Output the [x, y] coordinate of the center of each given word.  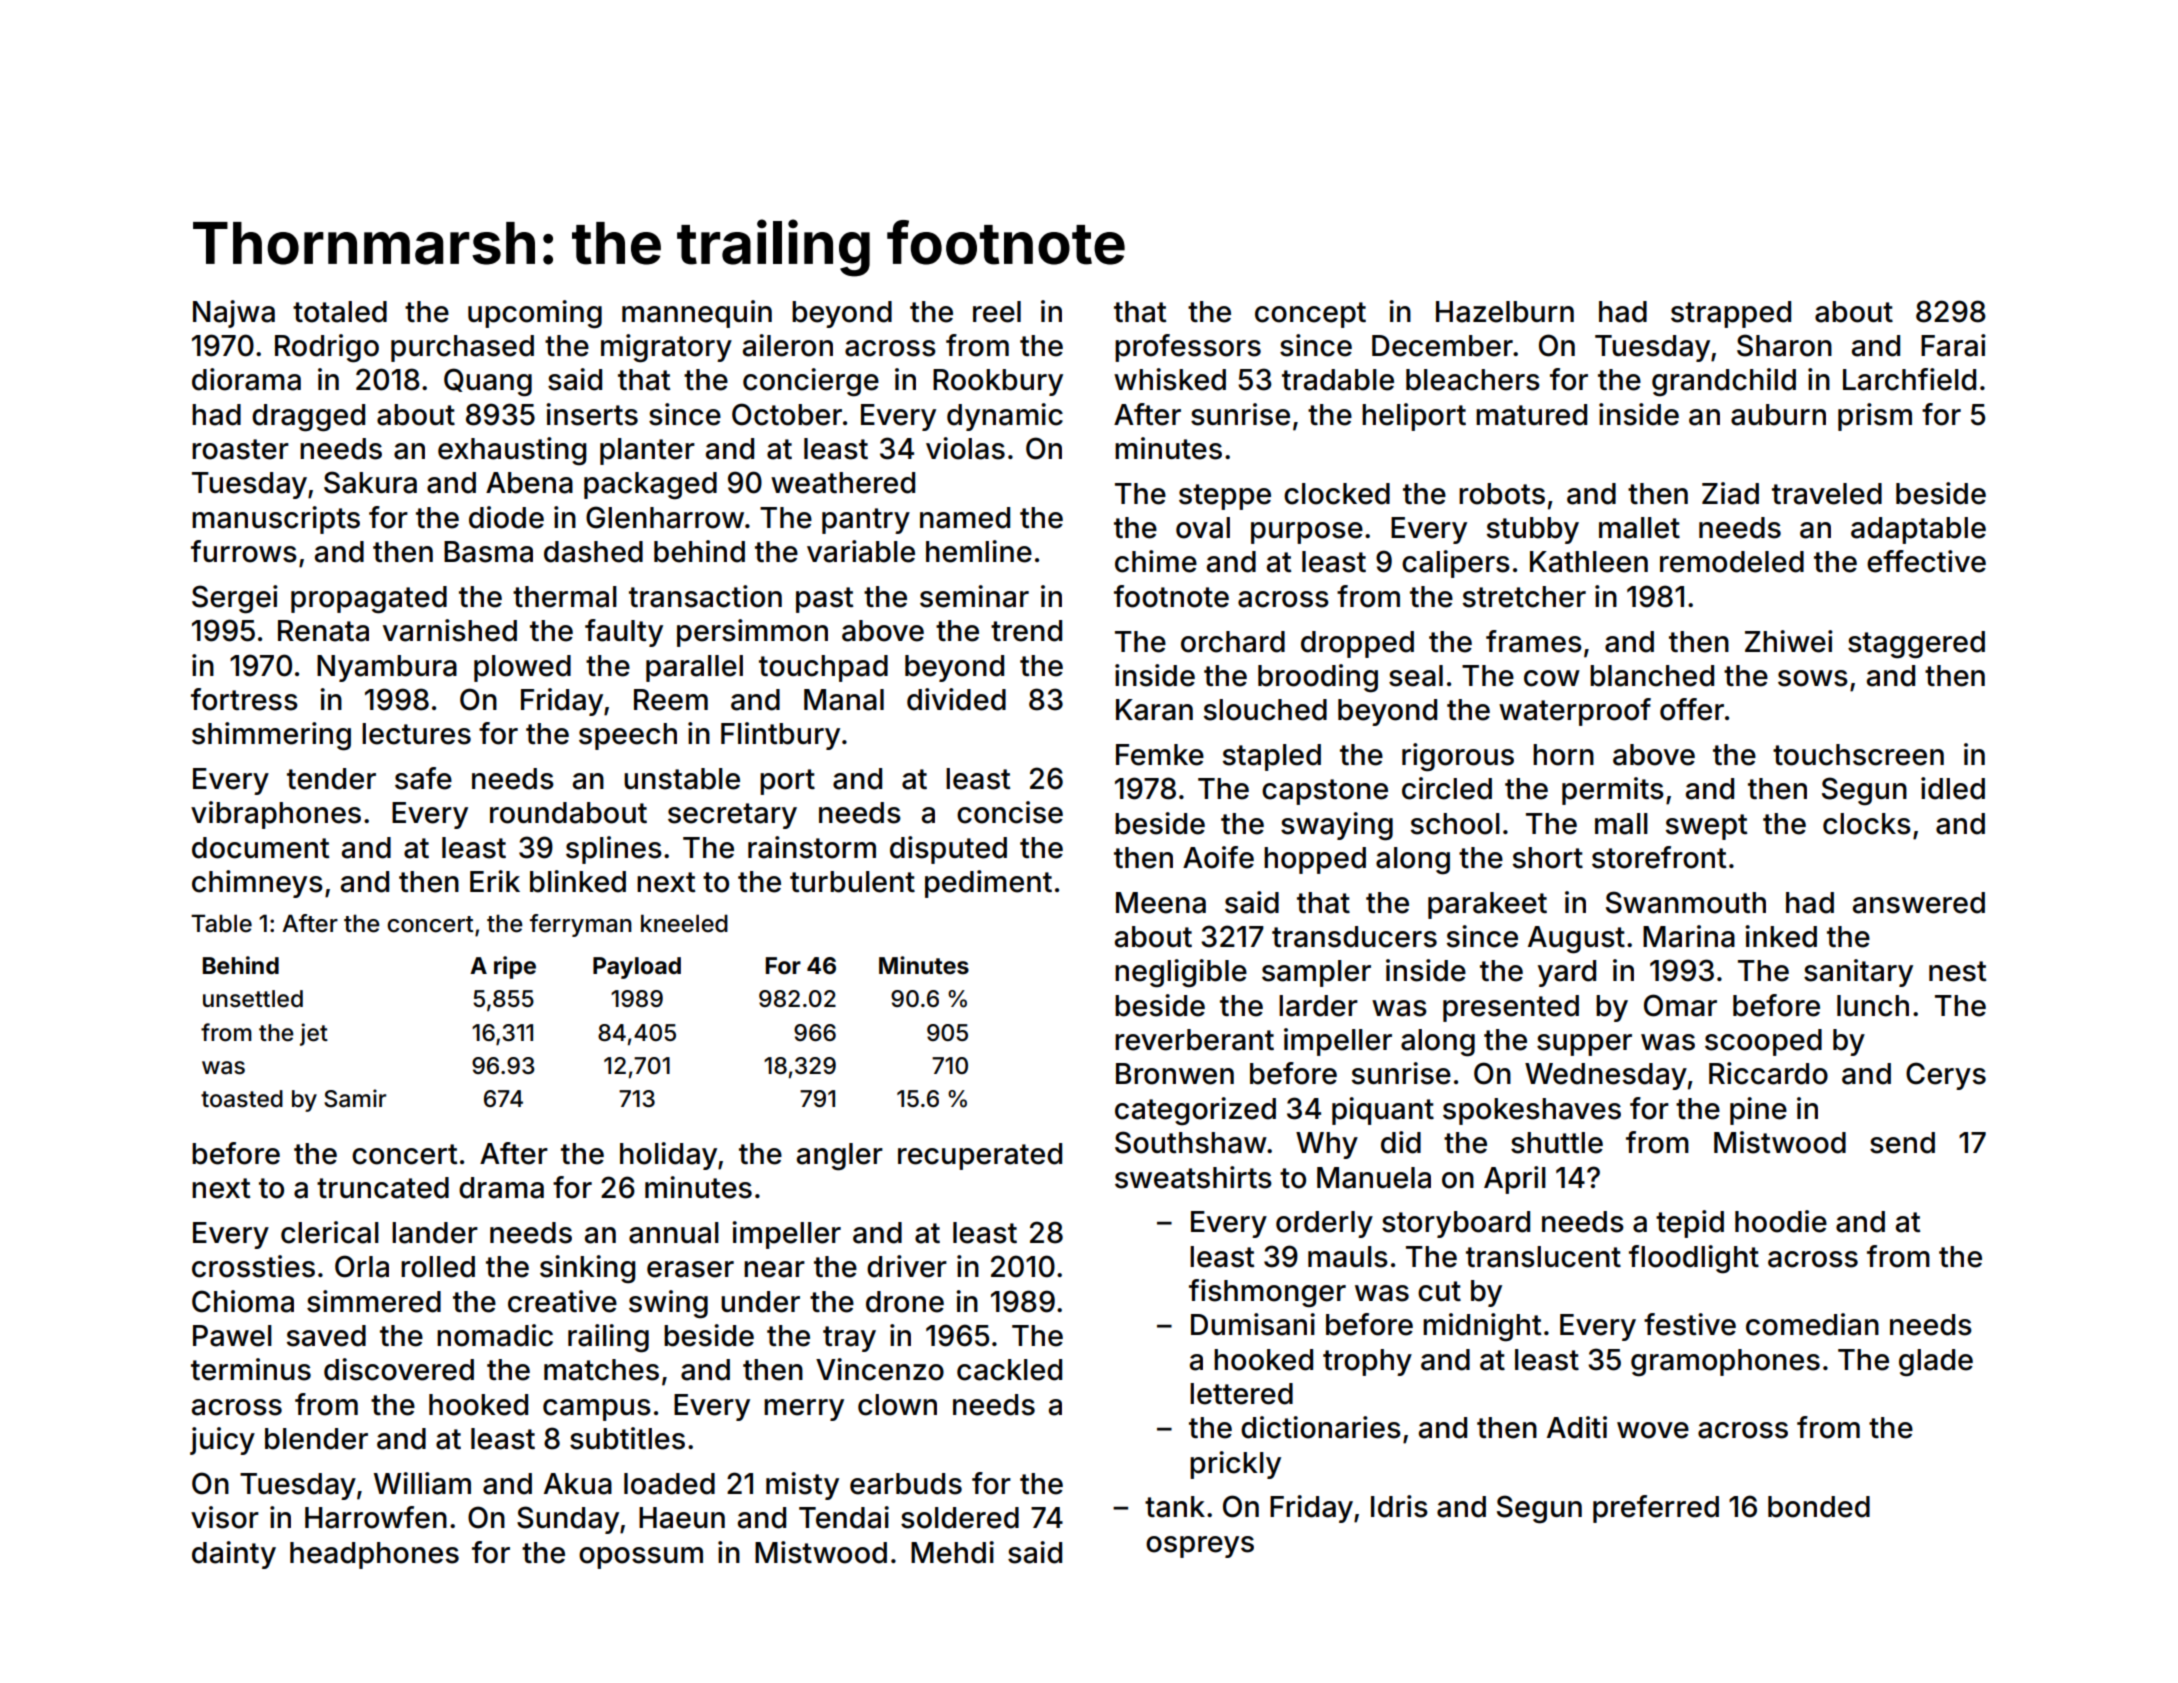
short [1548, 858]
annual [674, 1233]
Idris [1399, 1506]
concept [1310, 315]
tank [1175, 1507]
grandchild [1724, 382]
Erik [495, 881]
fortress [244, 699]
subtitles [627, 1438]
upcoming [535, 314]
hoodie [1781, 1221]
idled [1953, 788]
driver [907, 1266]
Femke [1160, 755]
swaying [1337, 826]
